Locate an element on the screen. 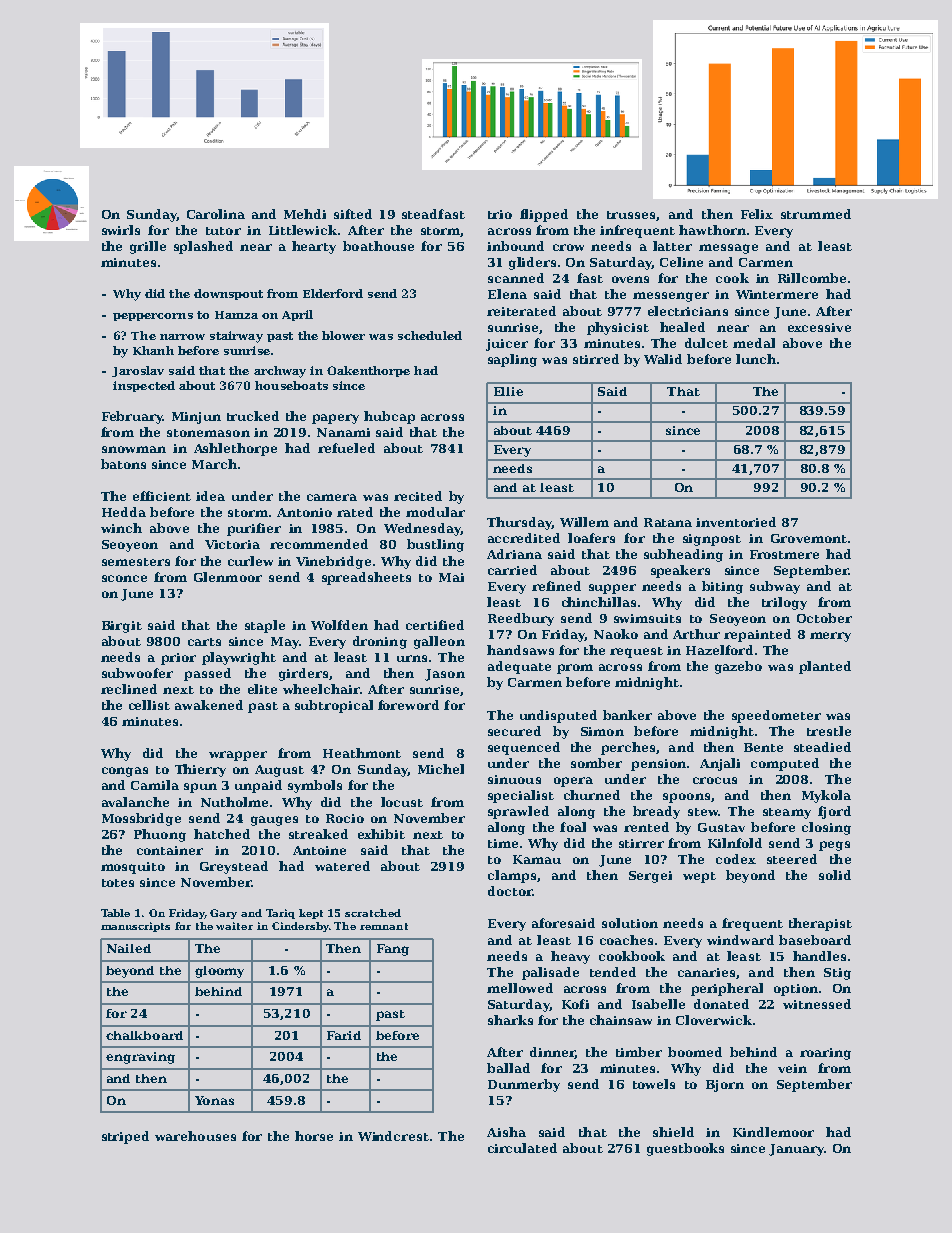 This screenshot has width=952, height=1233. Elena is located at coordinates (507, 294).
